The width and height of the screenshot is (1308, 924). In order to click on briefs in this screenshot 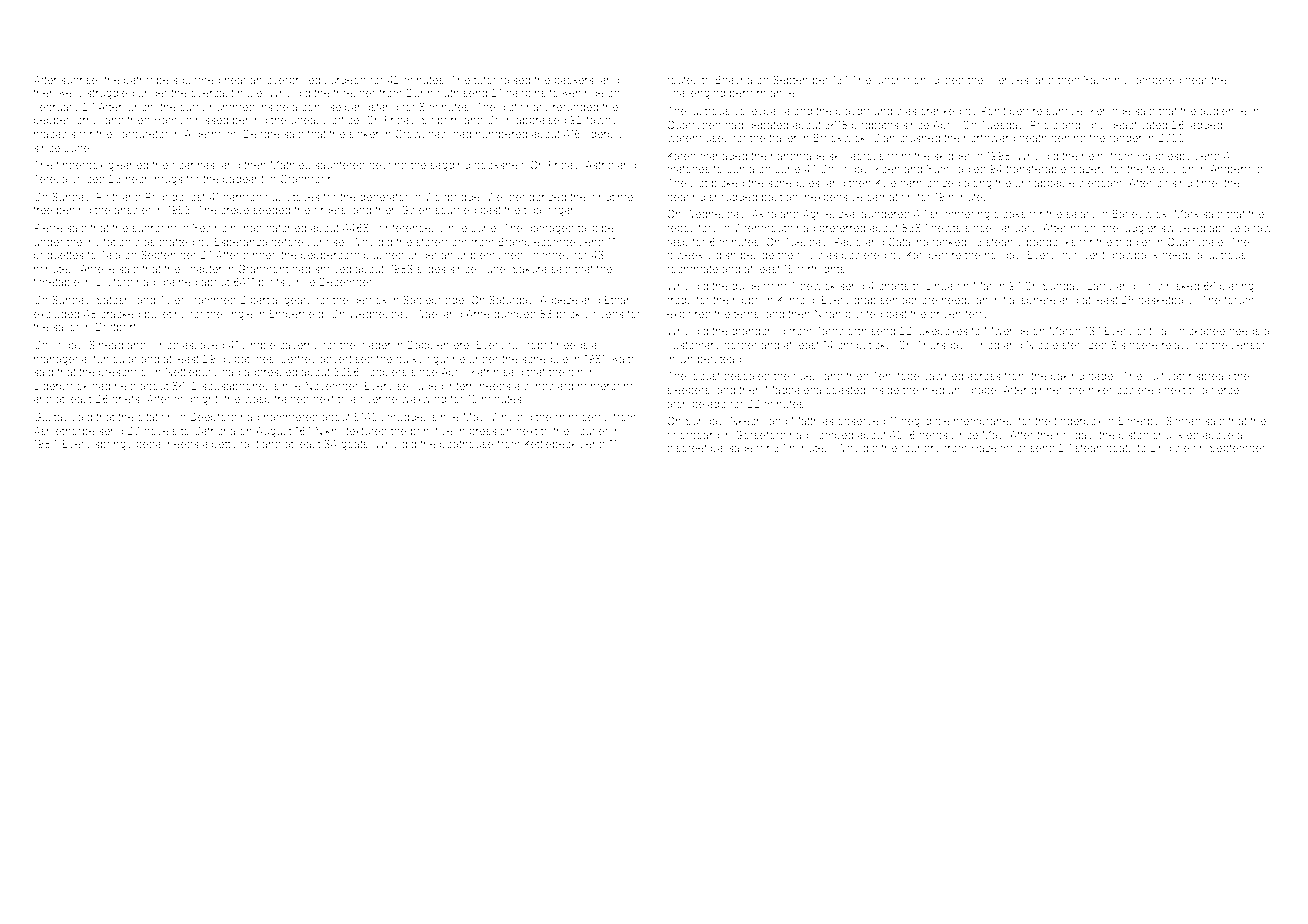, I will do `click(126, 398)`.
